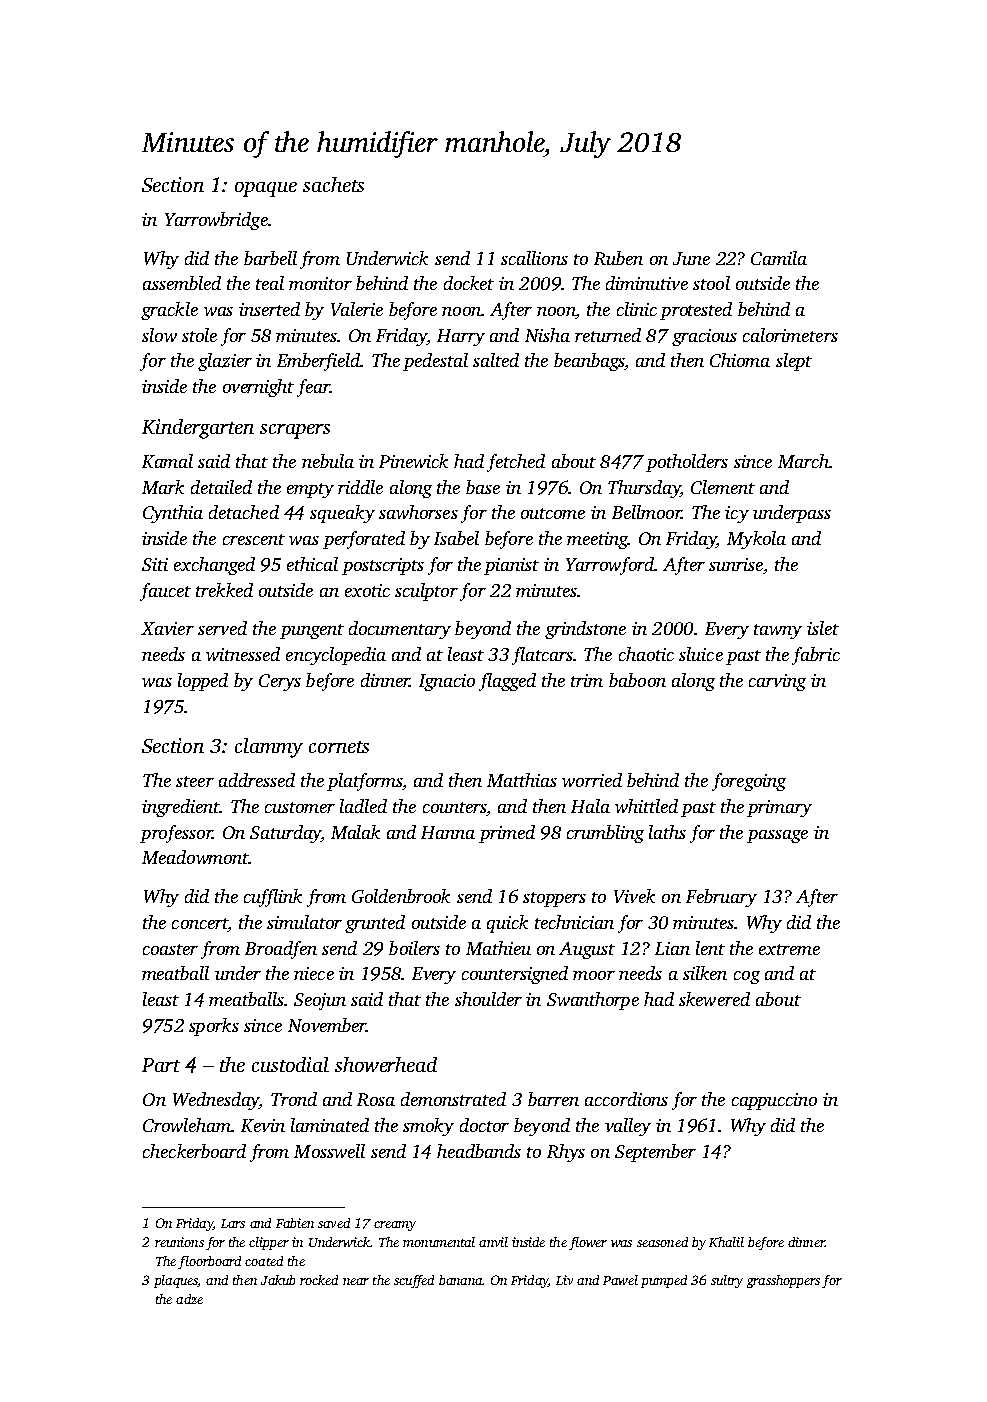  I want to click on cufflink, so click(273, 898).
